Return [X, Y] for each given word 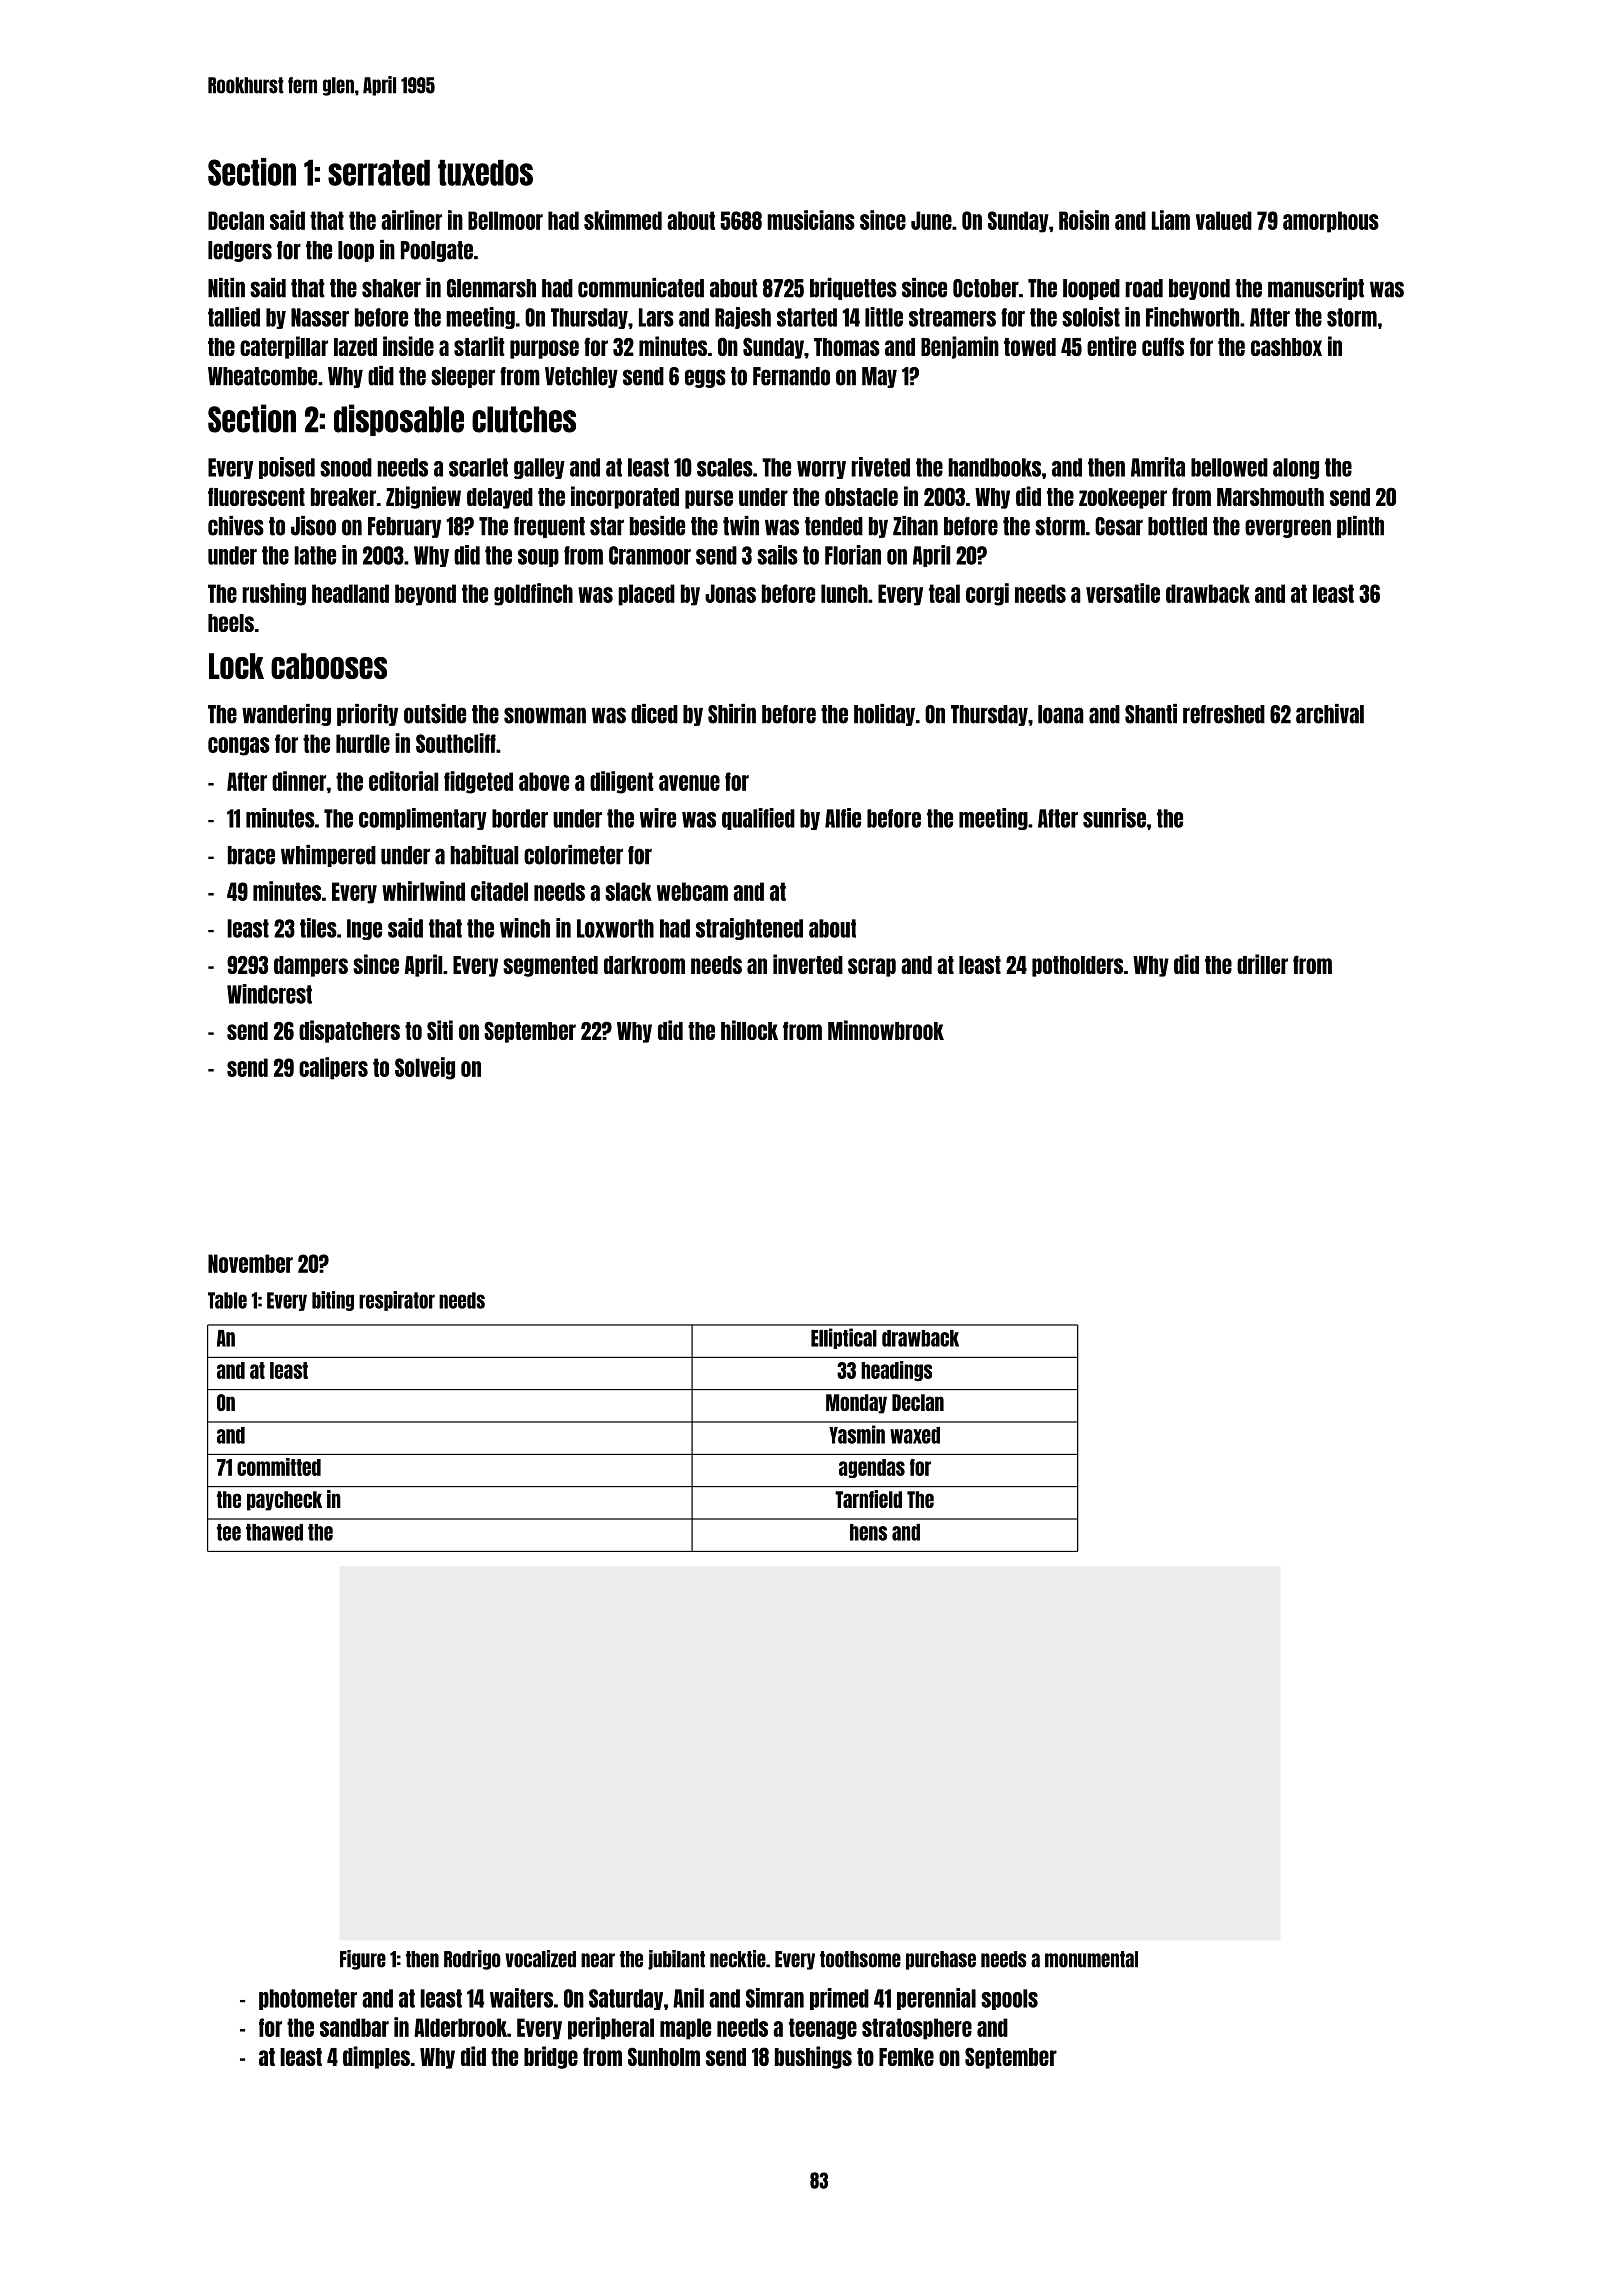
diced [654, 714]
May [879, 377]
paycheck [284, 1501]
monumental [1091, 1959]
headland [350, 593]
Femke [906, 2057]
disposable [399, 420]
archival [1330, 714]
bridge [551, 2057]
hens [868, 1532]
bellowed [1229, 467]
